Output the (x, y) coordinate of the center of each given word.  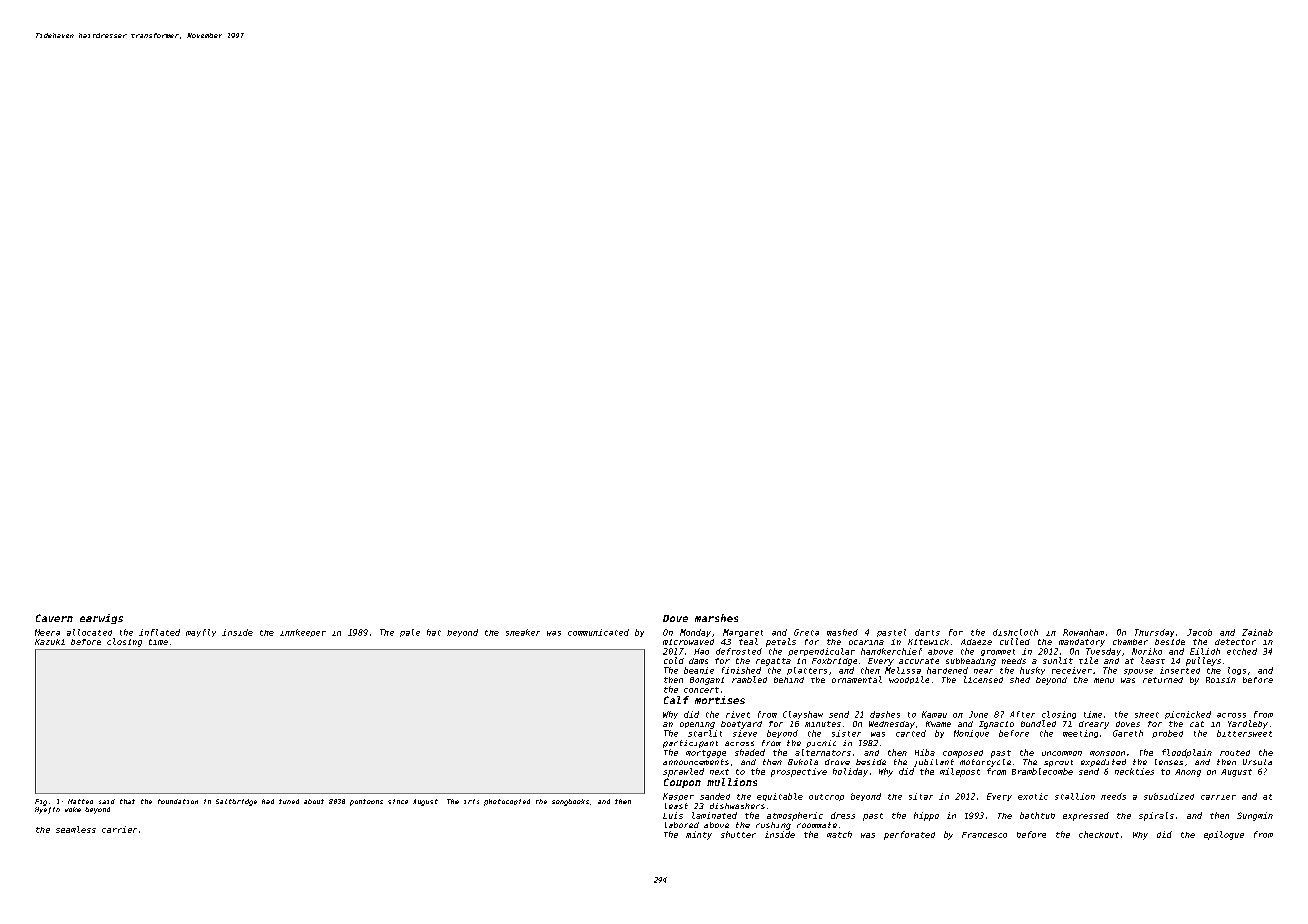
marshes (716, 618)
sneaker (523, 632)
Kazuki (50, 642)
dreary (1094, 725)
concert (701, 690)
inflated (159, 632)
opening (697, 725)
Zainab (1257, 632)
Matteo (80, 801)
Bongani (707, 681)
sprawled (683, 772)
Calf (676, 700)
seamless (76, 829)
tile (1088, 660)
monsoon (1107, 753)
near (983, 671)
